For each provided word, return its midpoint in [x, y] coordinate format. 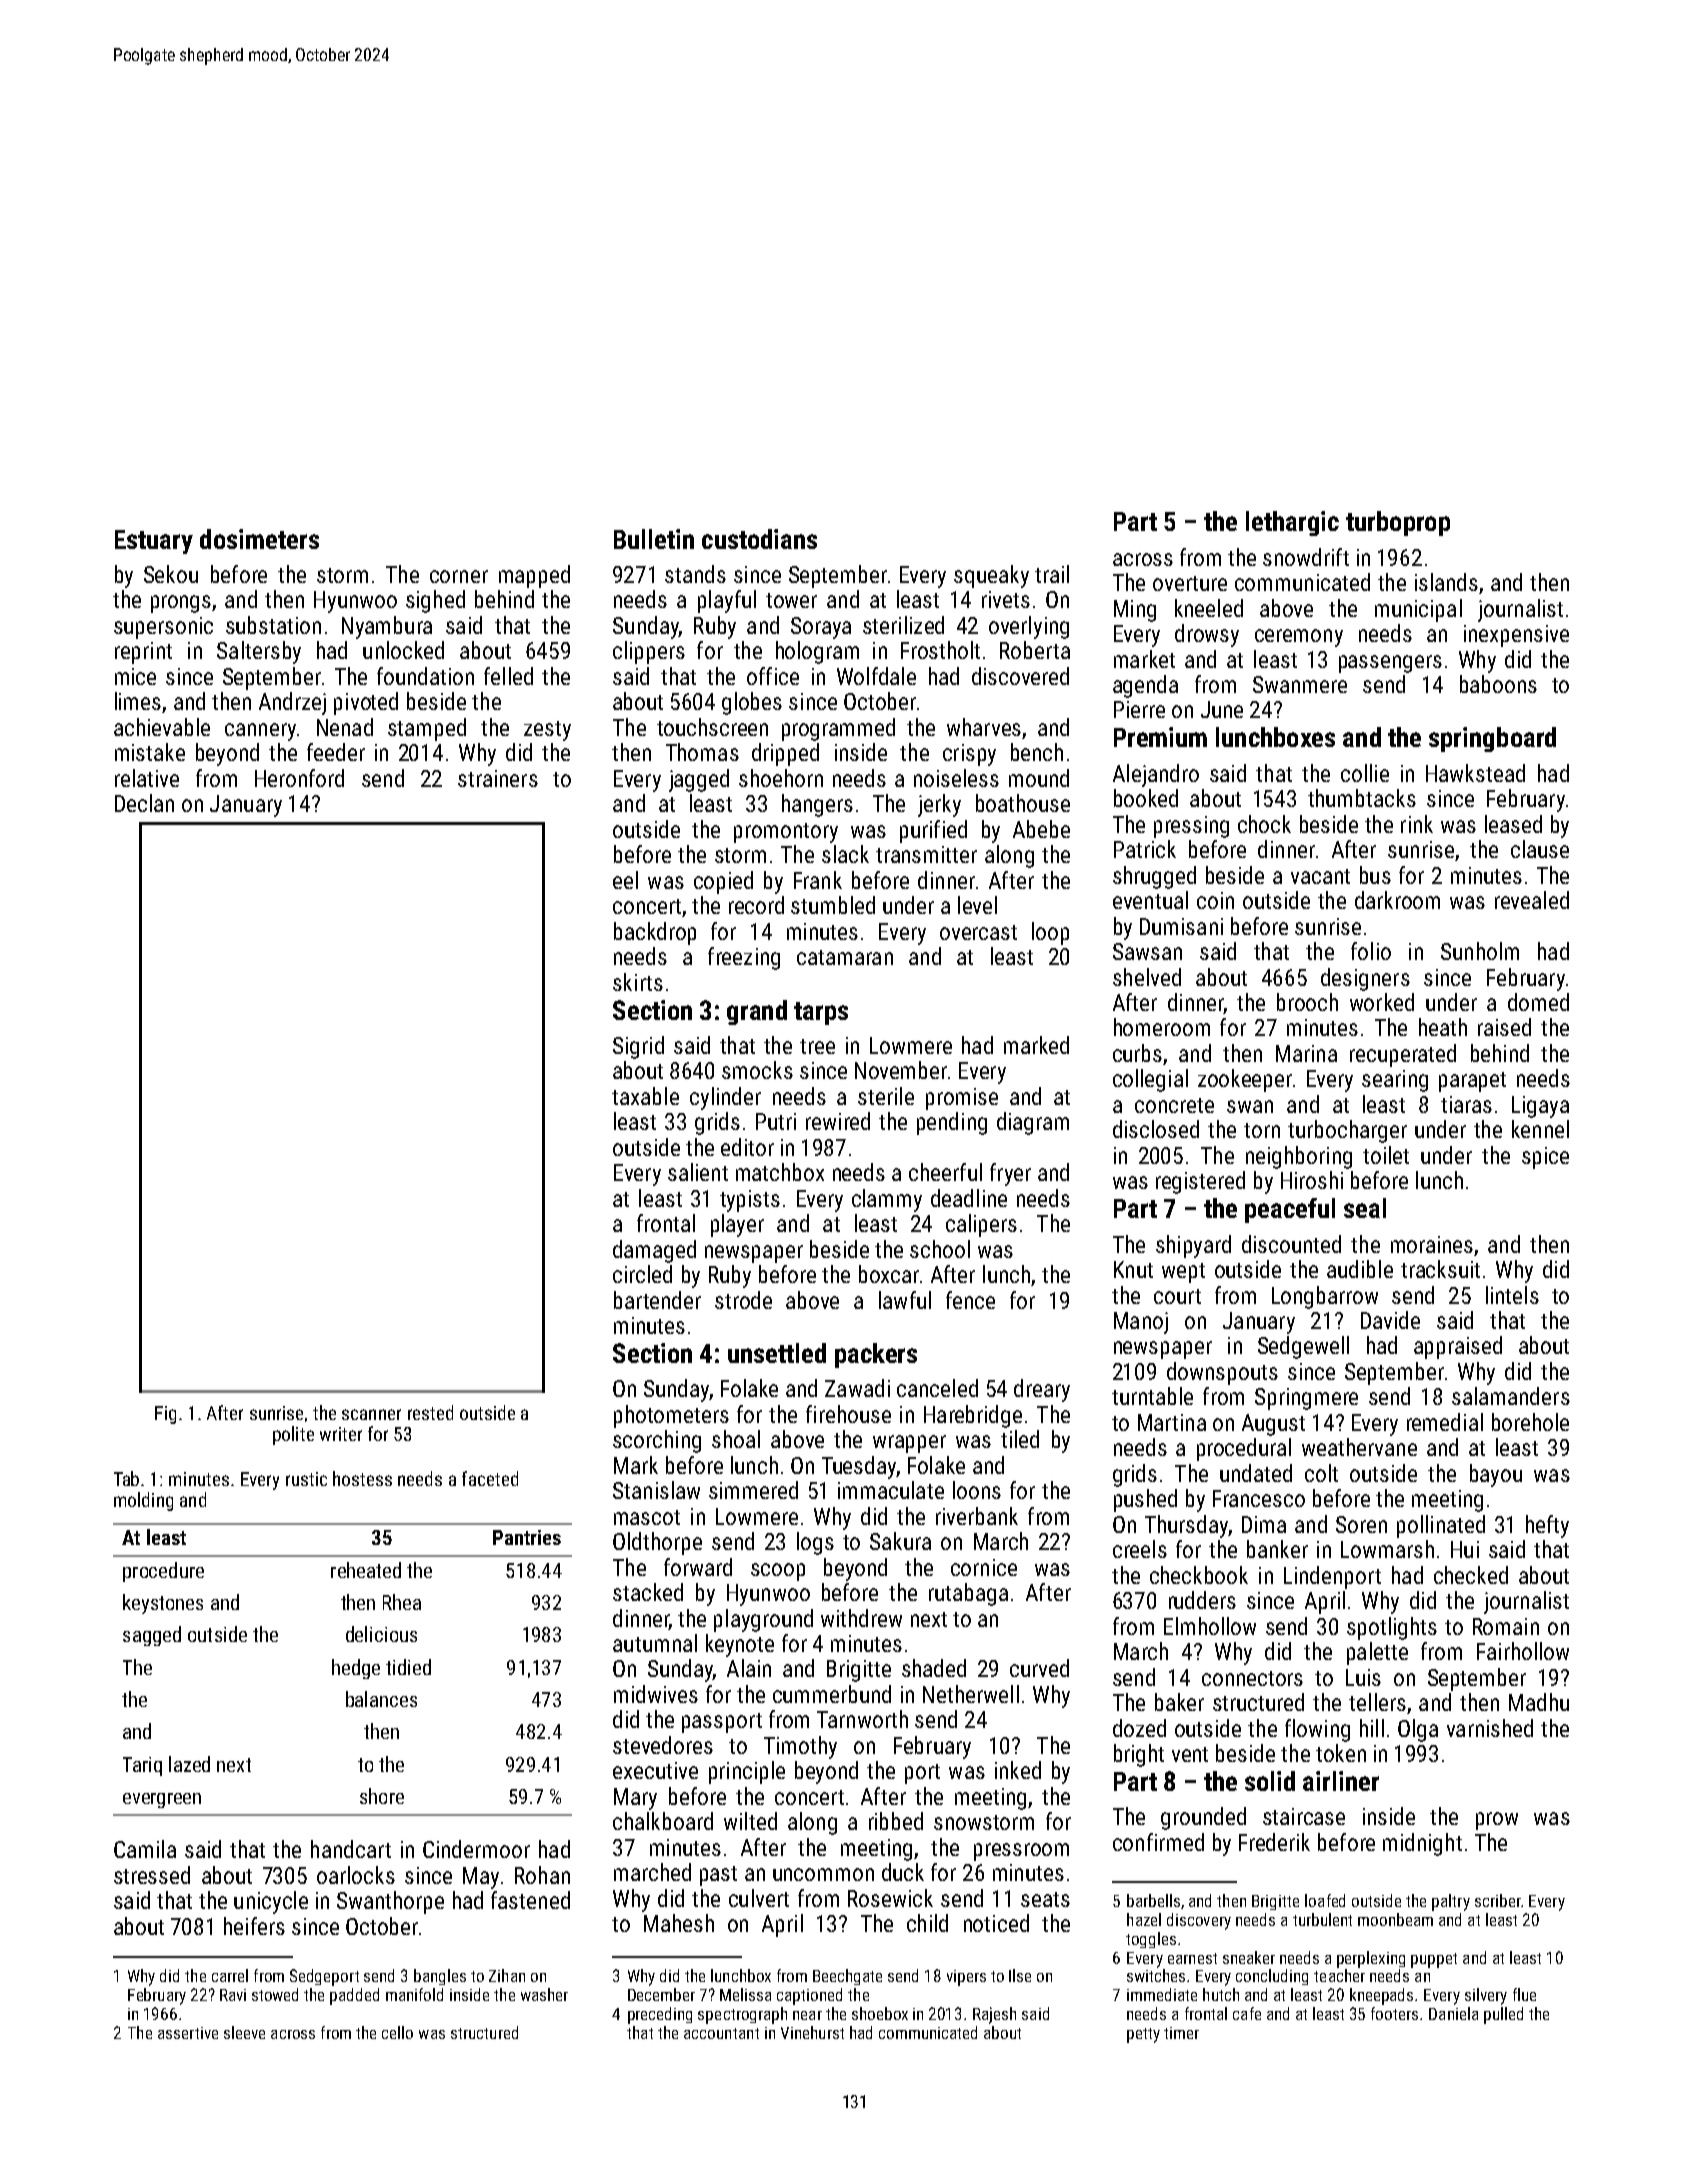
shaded [934, 1668]
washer [544, 1994]
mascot [647, 1517]
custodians [759, 539]
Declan [144, 803]
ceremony [1299, 638]
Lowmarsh [1387, 1549]
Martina [1172, 1422]
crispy [969, 755]
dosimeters [259, 539]
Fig [165, 1415]
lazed [189, 1764]
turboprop [1398, 523]
